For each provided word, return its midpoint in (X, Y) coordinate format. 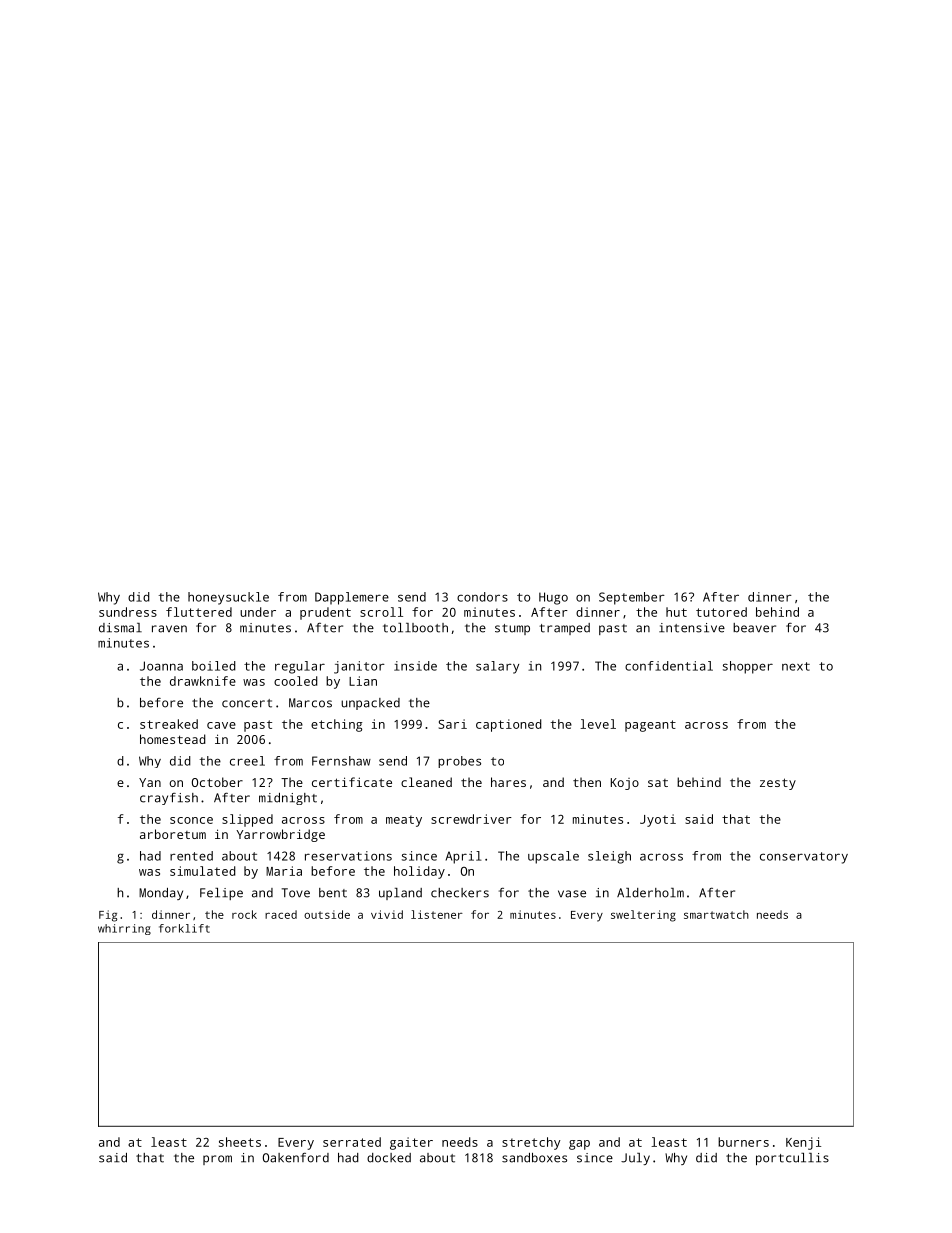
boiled (214, 666)
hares (508, 782)
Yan (150, 782)
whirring (124, 929)
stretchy (531, 1143)
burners (743, 1142)
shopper (748, 667)
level (598, 724)
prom (217, 1160)
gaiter (411, 1143)
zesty (778, 784)
